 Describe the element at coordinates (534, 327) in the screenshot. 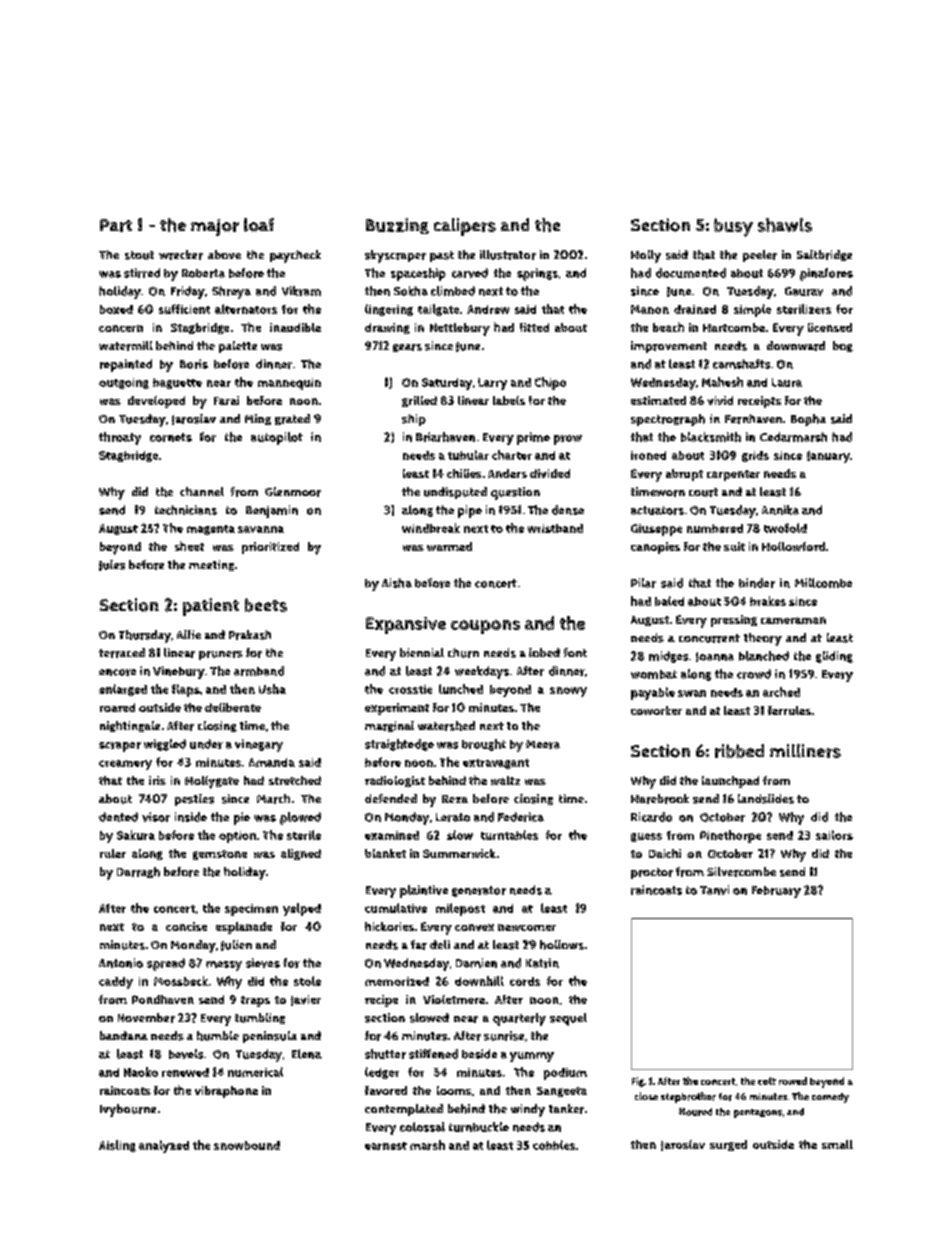

I see `fitted` at that location.
